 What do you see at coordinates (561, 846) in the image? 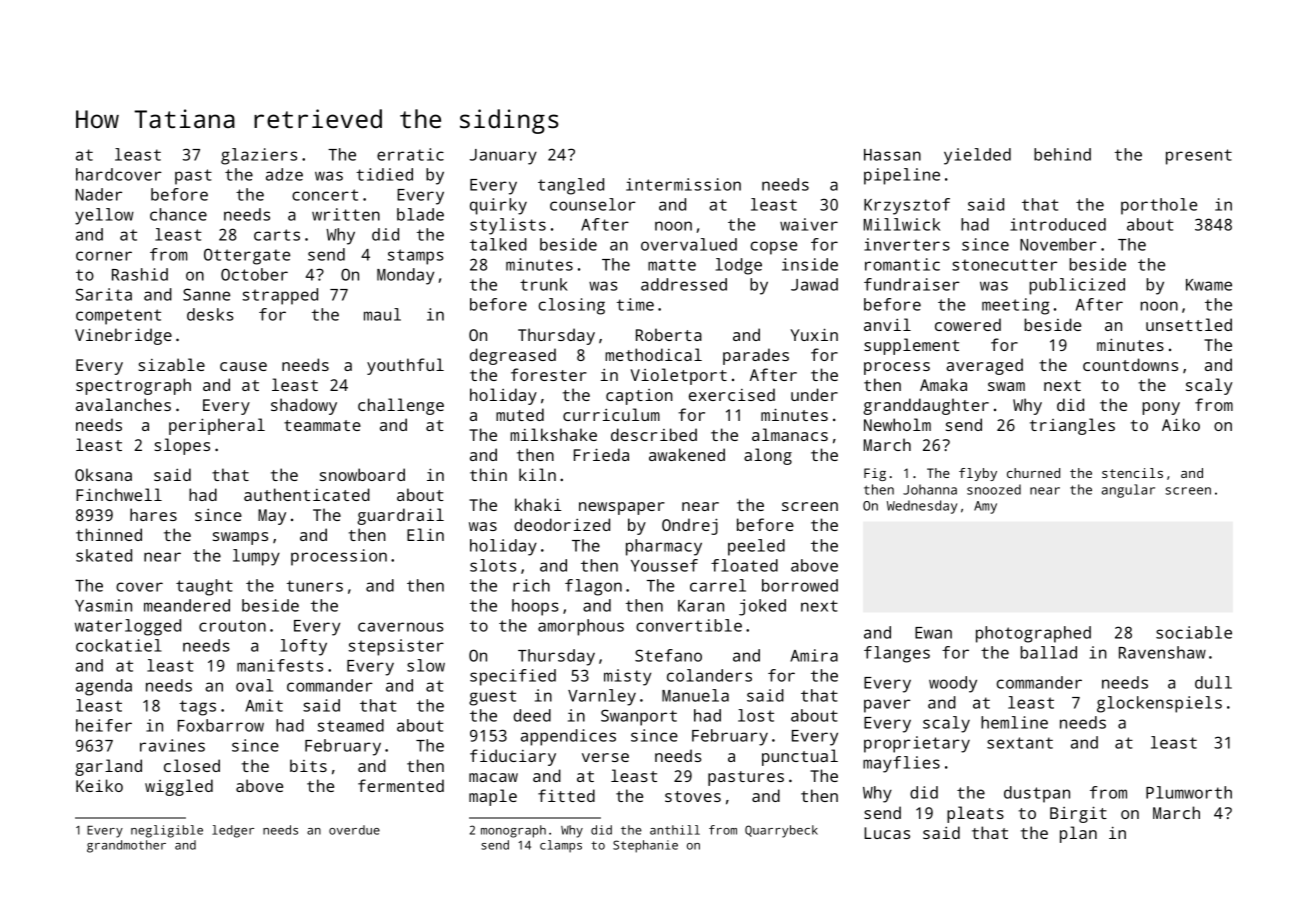
I see `clamps` at bounding box center [561, 846].
